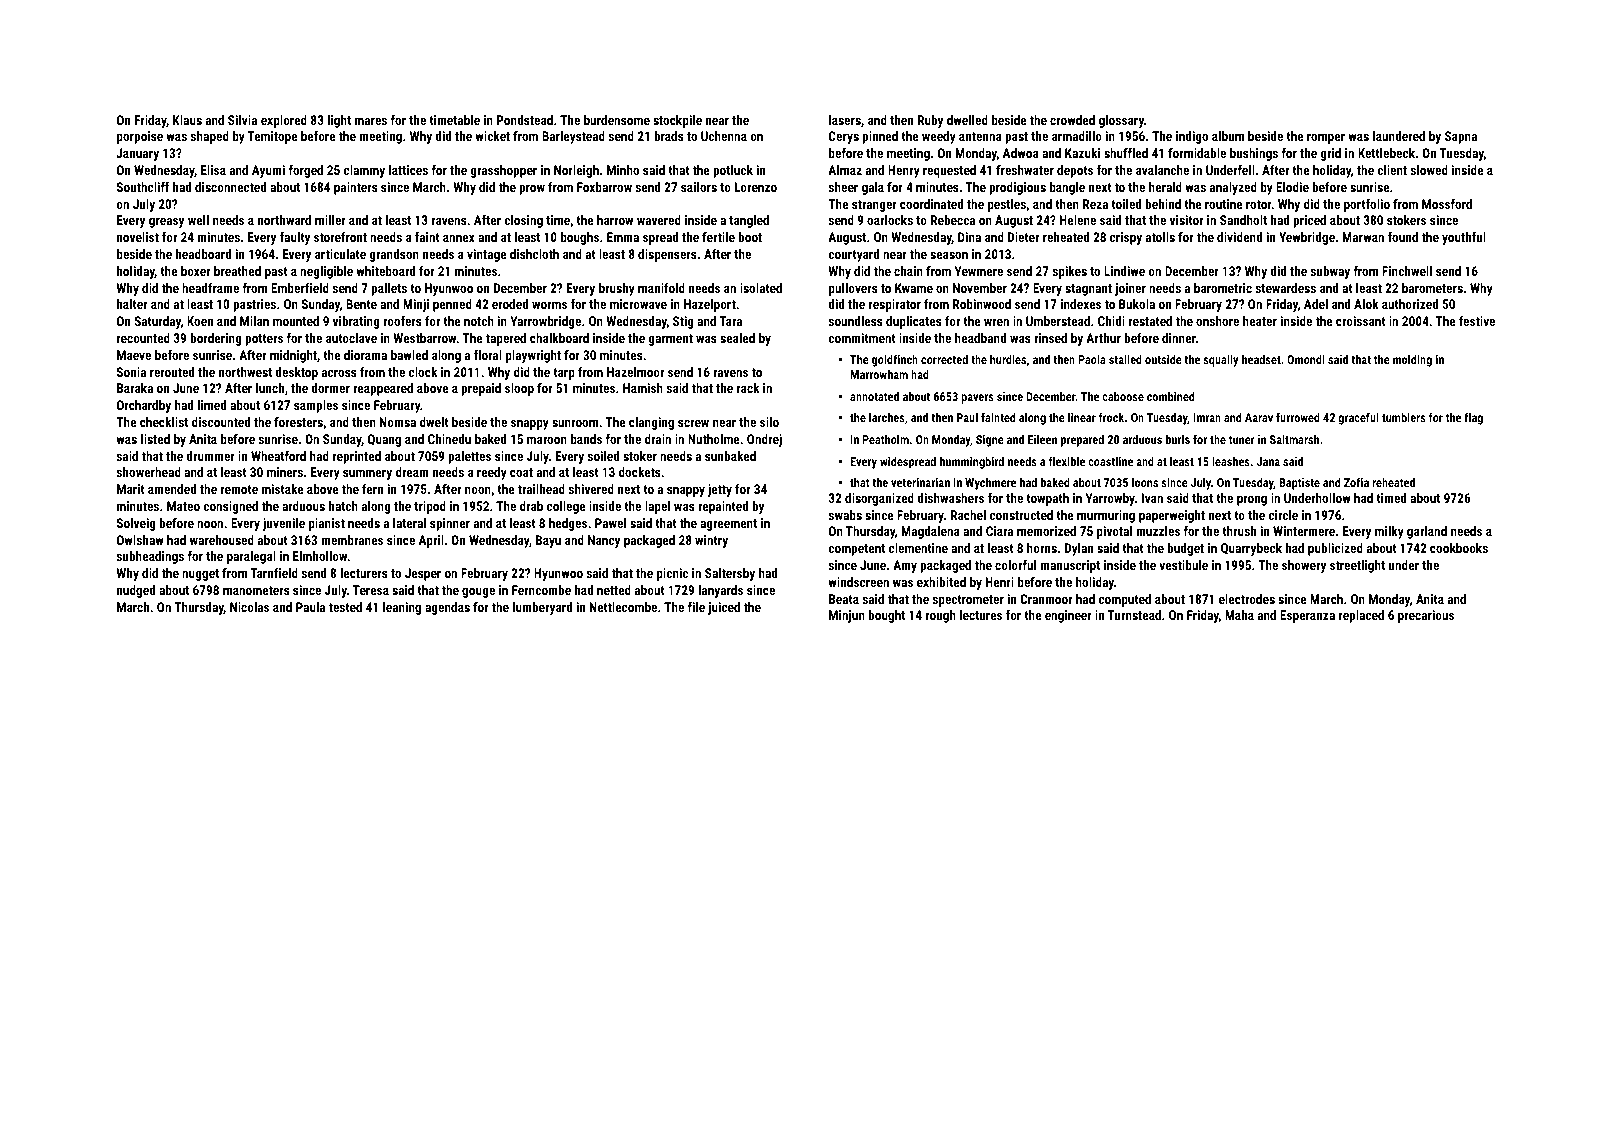 The image size is (1616, 1143). Describe the element at coordinates (1429, 170) in the screenshot. I see `slowed` at that location.
